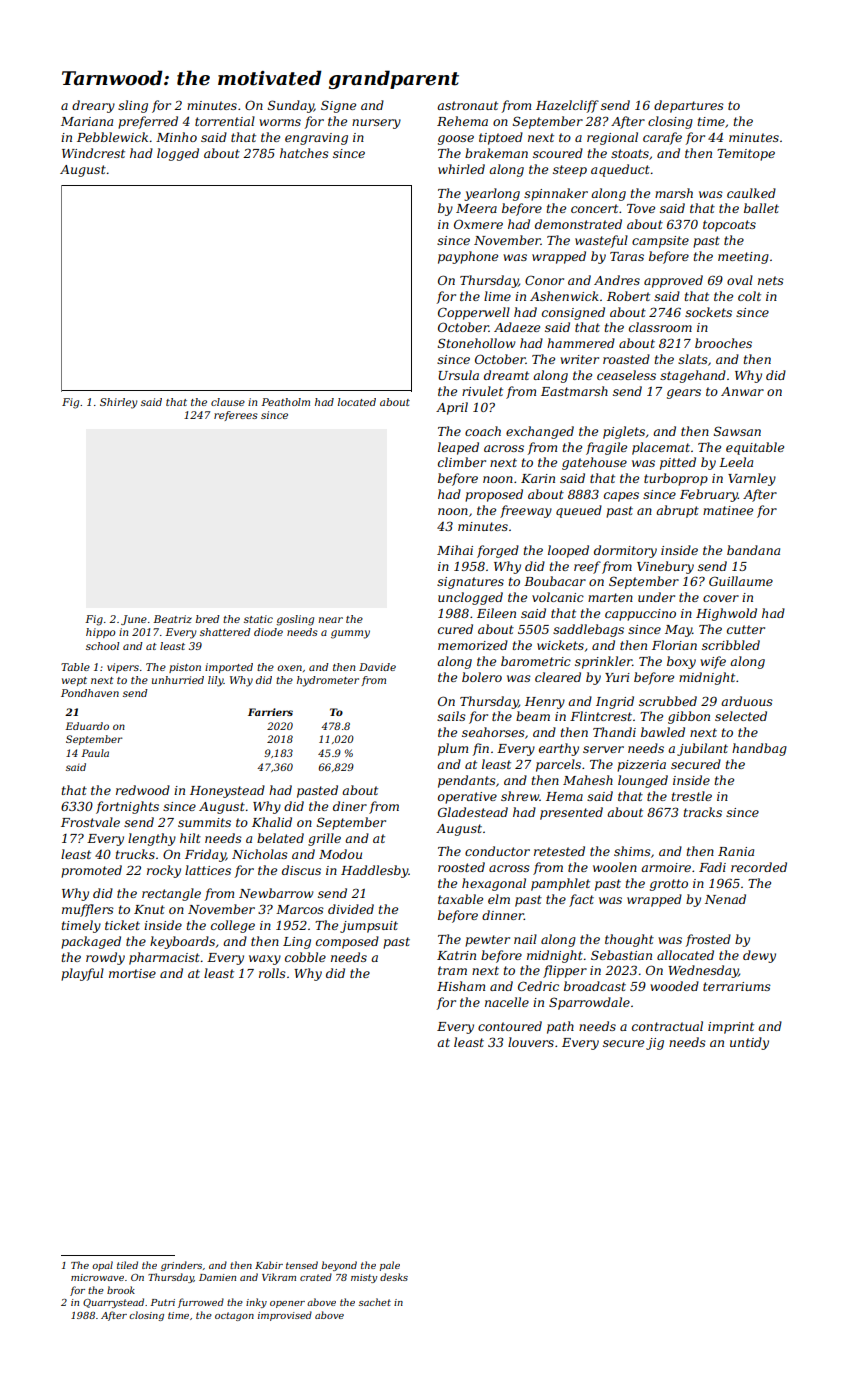 The width and height of the screenshot is (849, 1400). I want to click on departures, so click(689, 106).
